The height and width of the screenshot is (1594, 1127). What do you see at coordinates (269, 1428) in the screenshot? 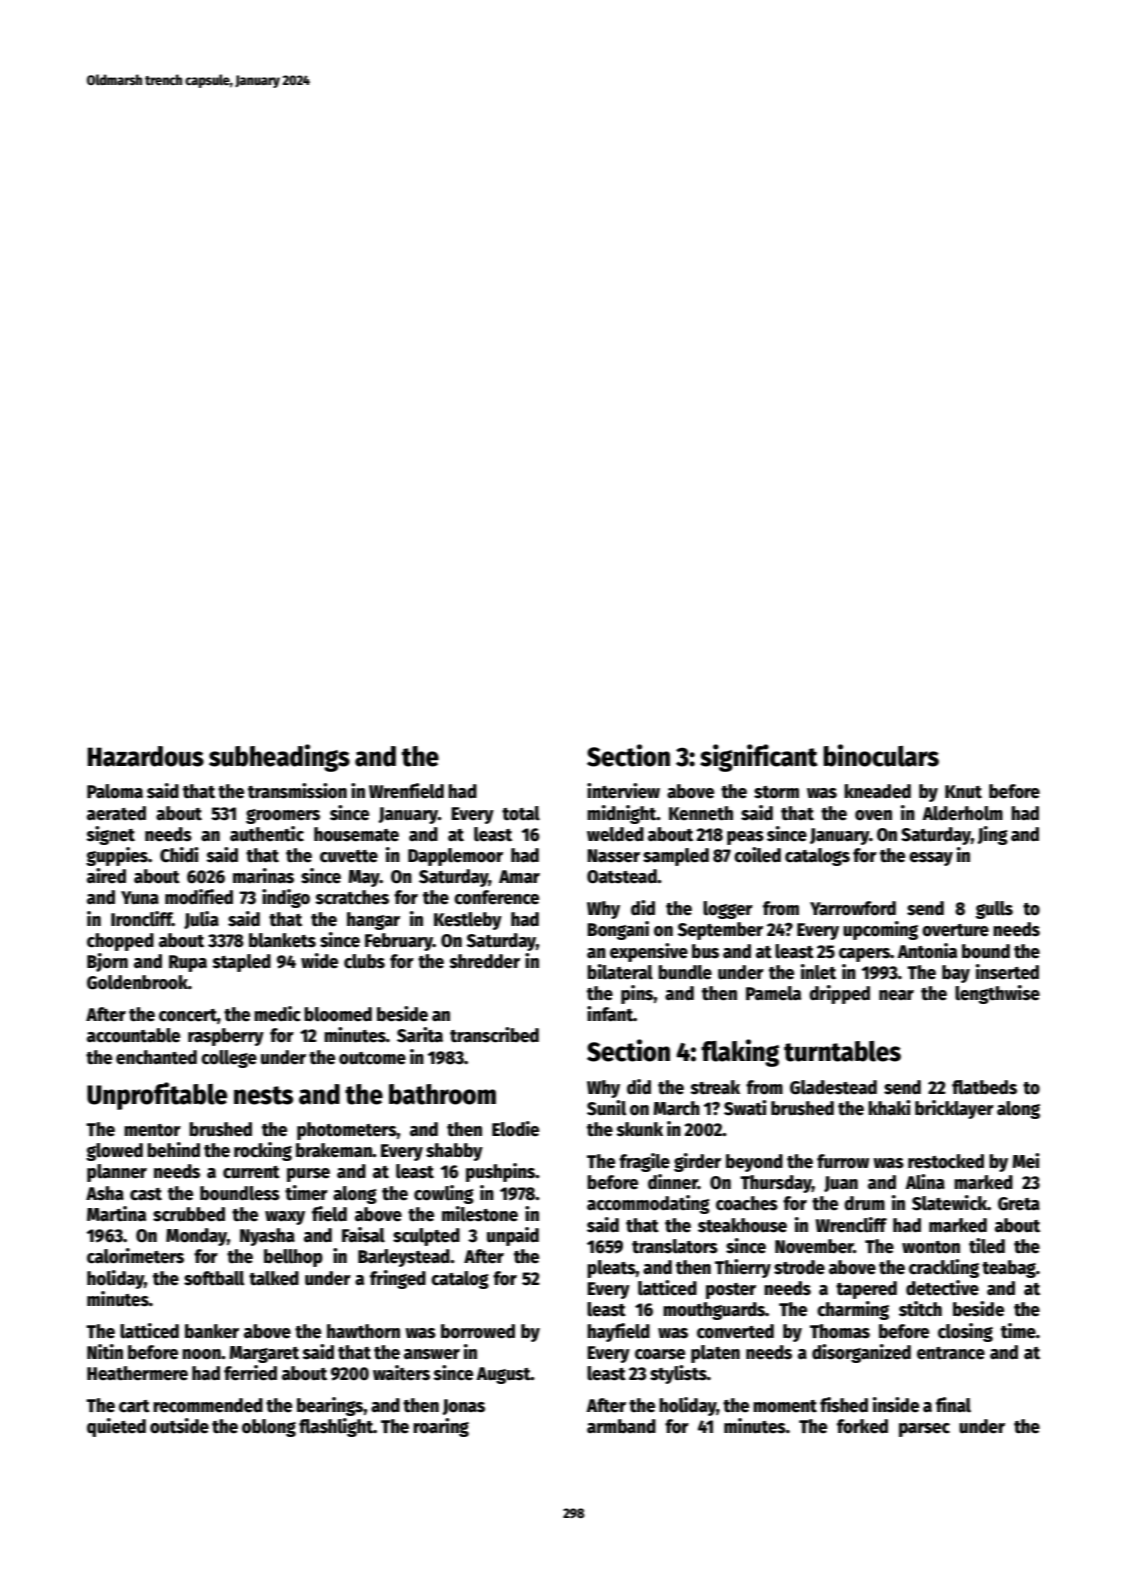
I see `oblong` at bounding box center [269, 1428].
